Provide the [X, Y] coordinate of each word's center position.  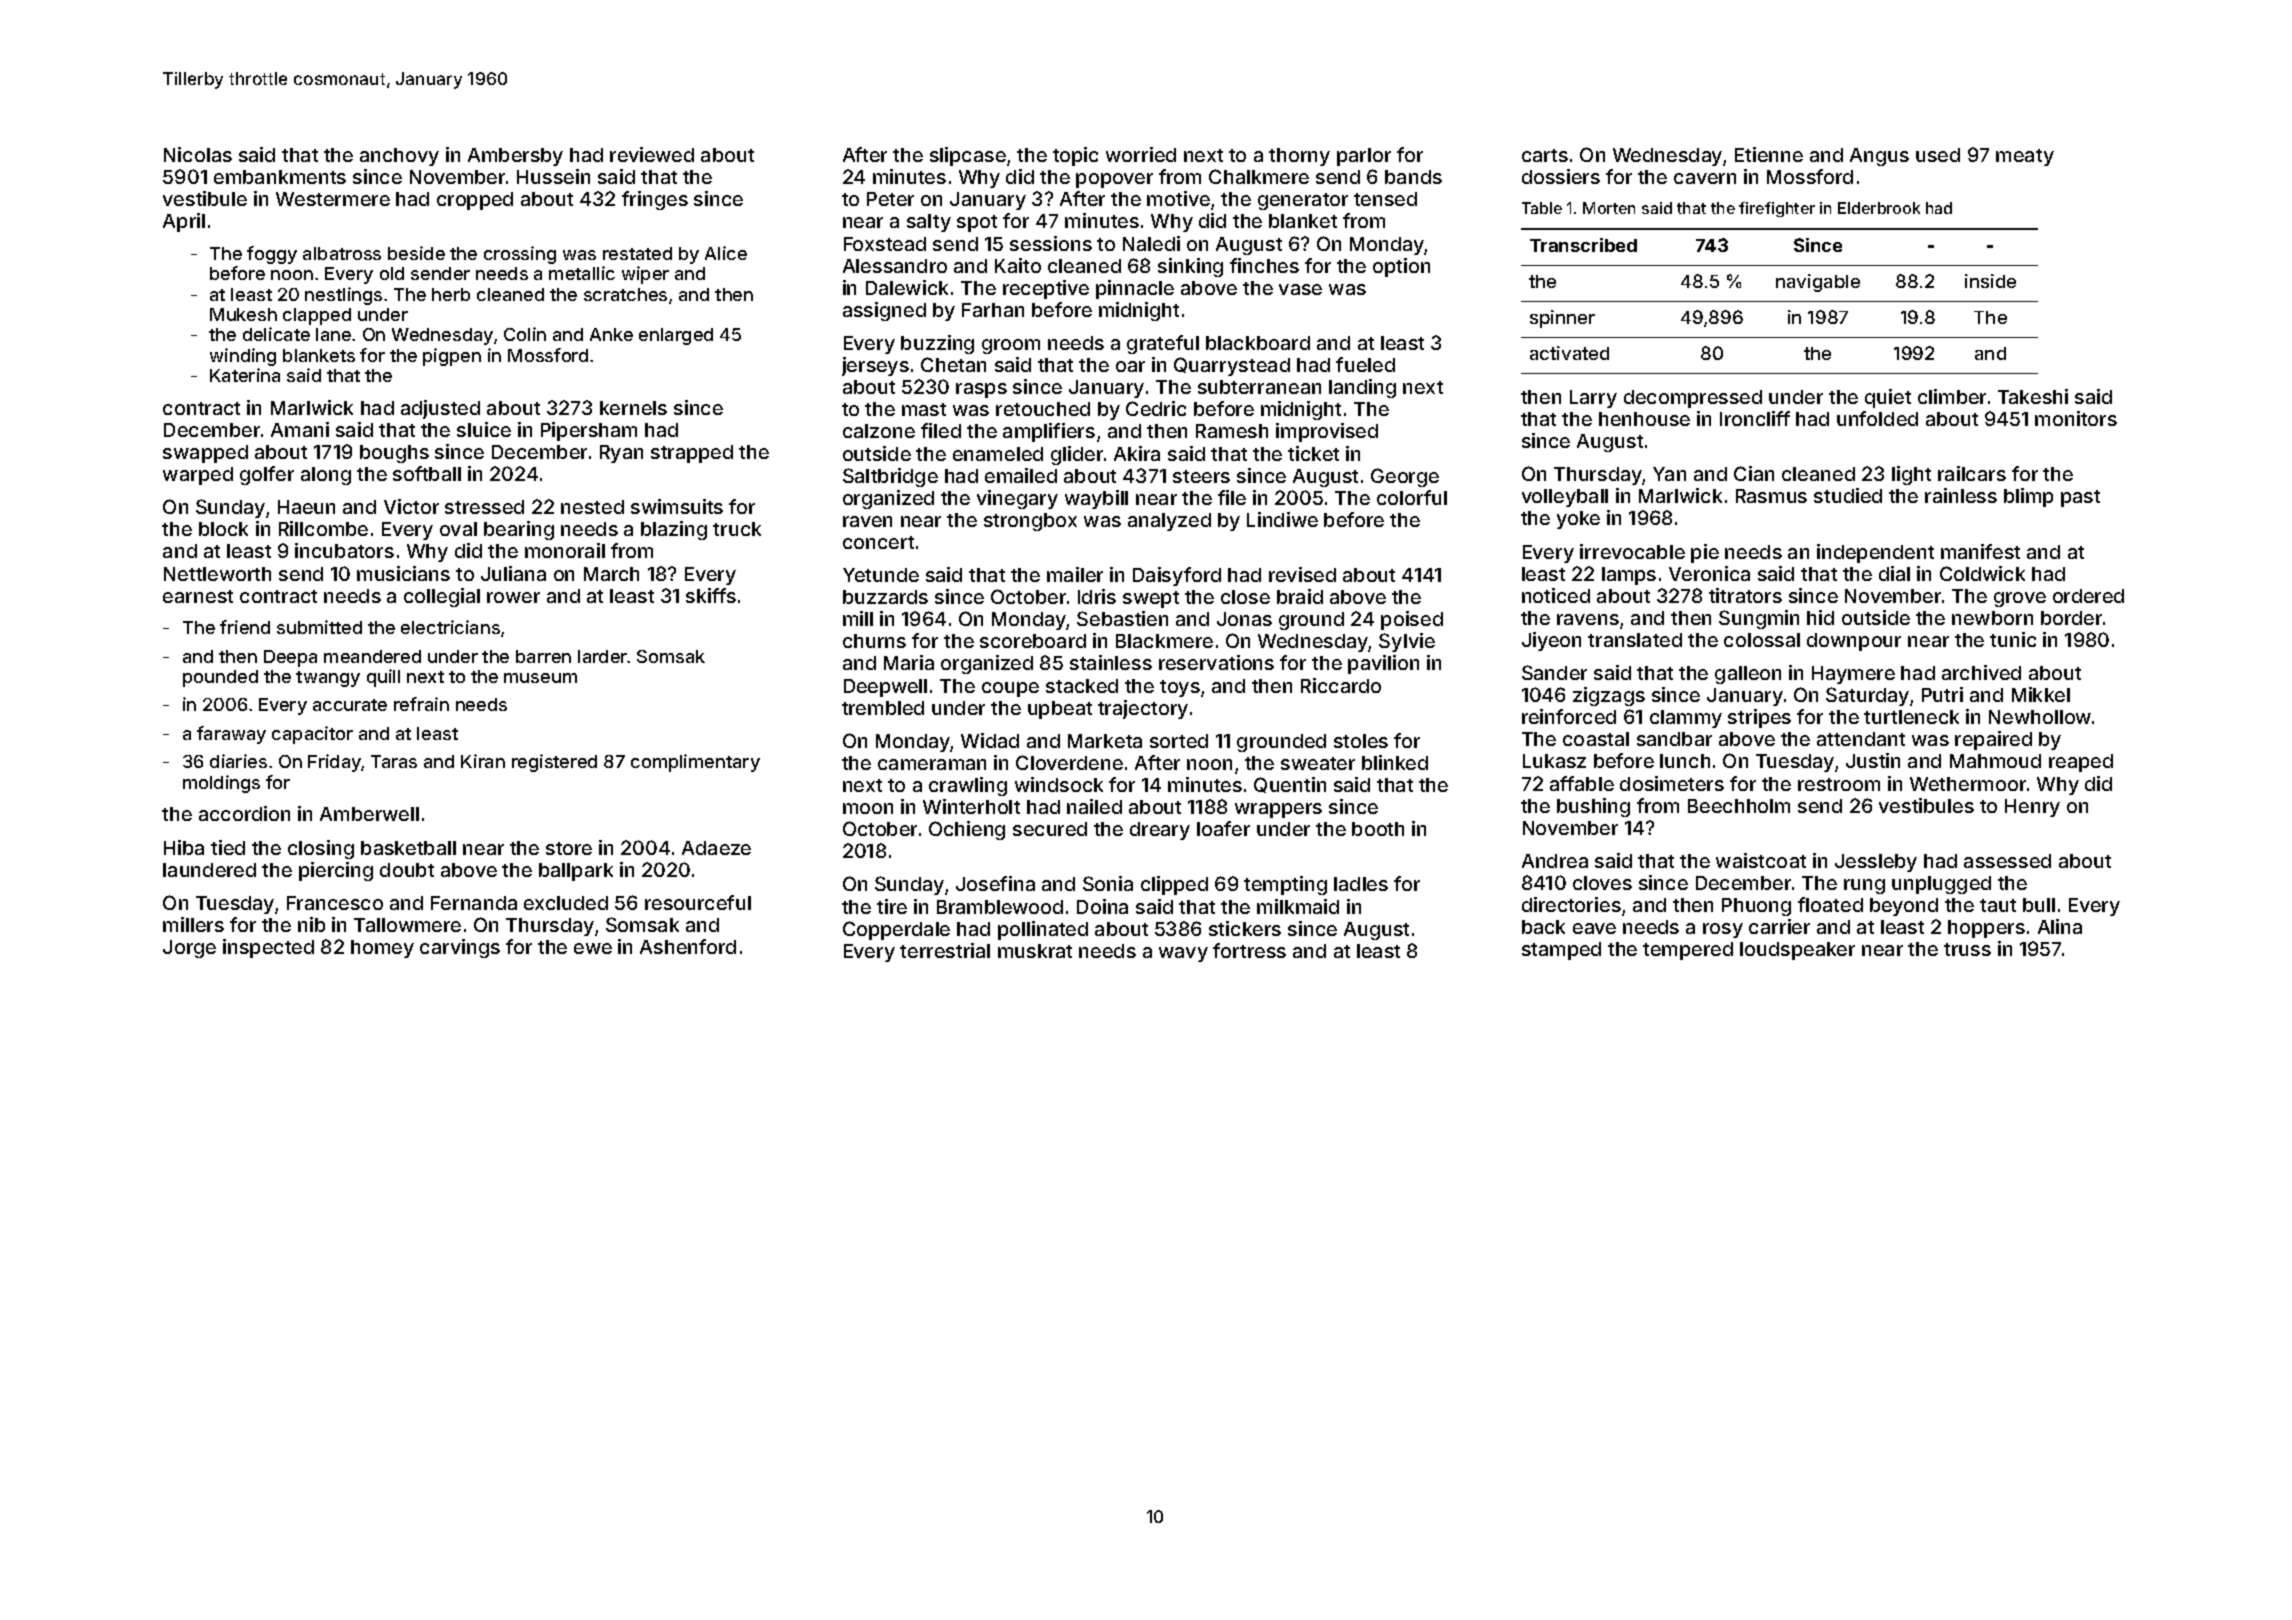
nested [592, 507]
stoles [1361, 741]
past [2080, 498]
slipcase [968, 156]
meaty [2025, 157]
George [1405, 477]
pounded [220, 678]
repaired [1993, 740]
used [1938, 155]
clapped [317, 316]
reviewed [652, 154]
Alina [2060, 926]
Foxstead [885, 244]
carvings [460, 948]
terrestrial [945, 950]
